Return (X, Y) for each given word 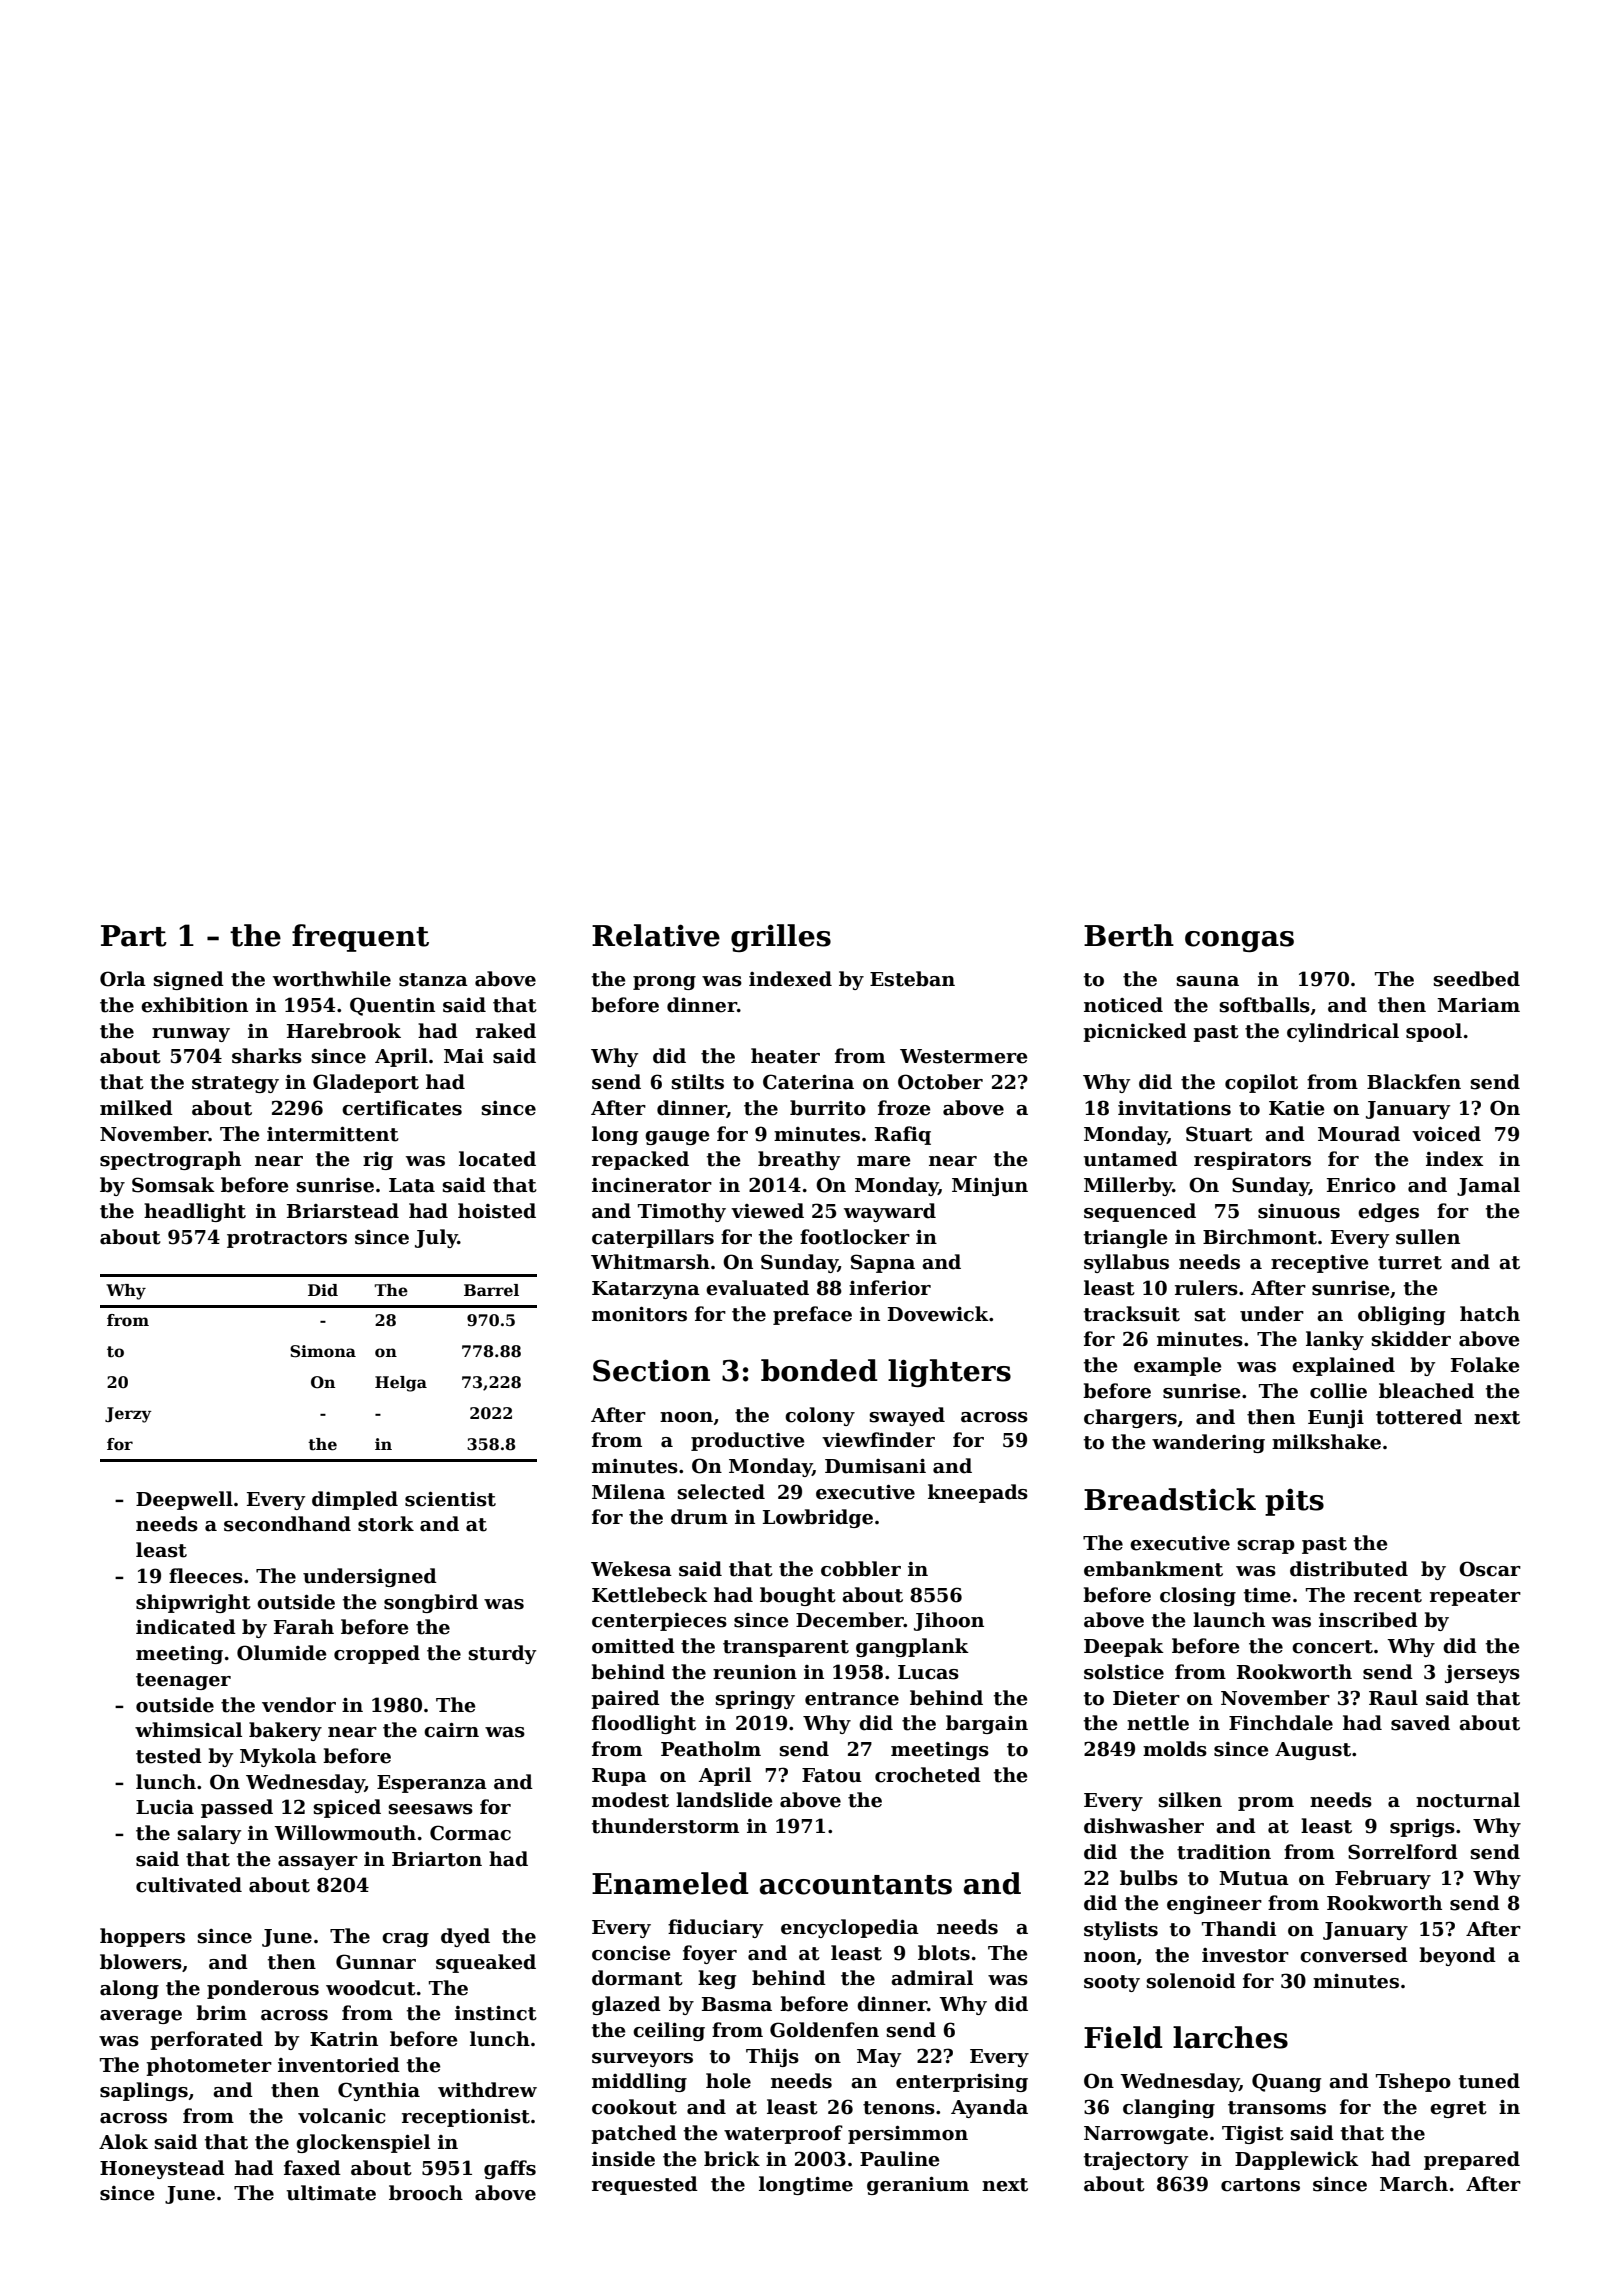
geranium (918, 2185)
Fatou (832, 1775)
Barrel (491, 1290)
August (1313, 1751)
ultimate (331, 2193)
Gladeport (366, 1083)
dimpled (355, 1500)
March (1414, 2184)
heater (785, 1056)
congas (1239, 941)
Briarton (437, 1859)
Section (651, 1370)
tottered (1419, 1417)
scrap (1266, 1547)
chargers (1130, 1418)
